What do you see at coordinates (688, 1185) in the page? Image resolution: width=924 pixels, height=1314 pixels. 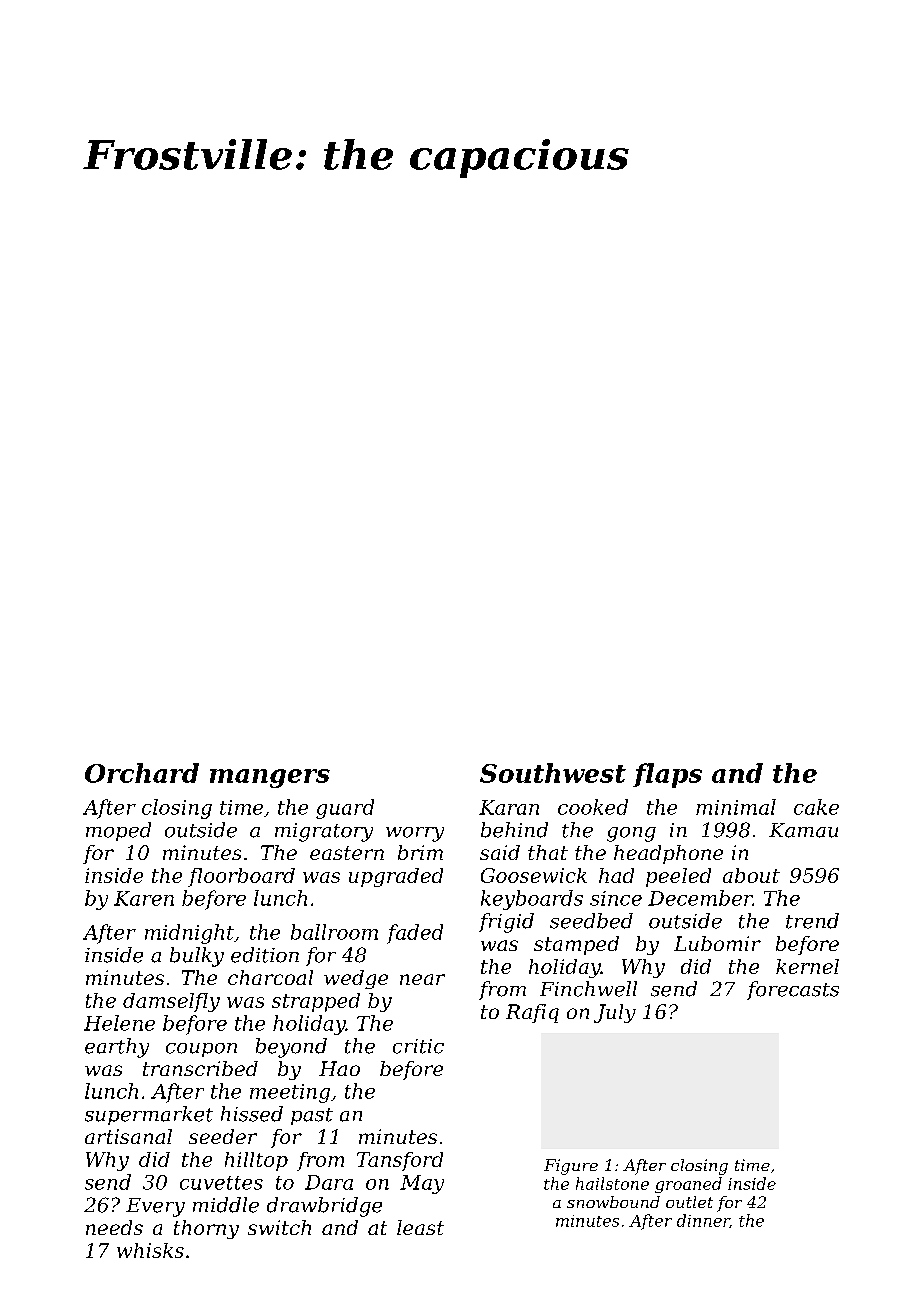 I see `groaned` at bounding box center [688, 1185].
